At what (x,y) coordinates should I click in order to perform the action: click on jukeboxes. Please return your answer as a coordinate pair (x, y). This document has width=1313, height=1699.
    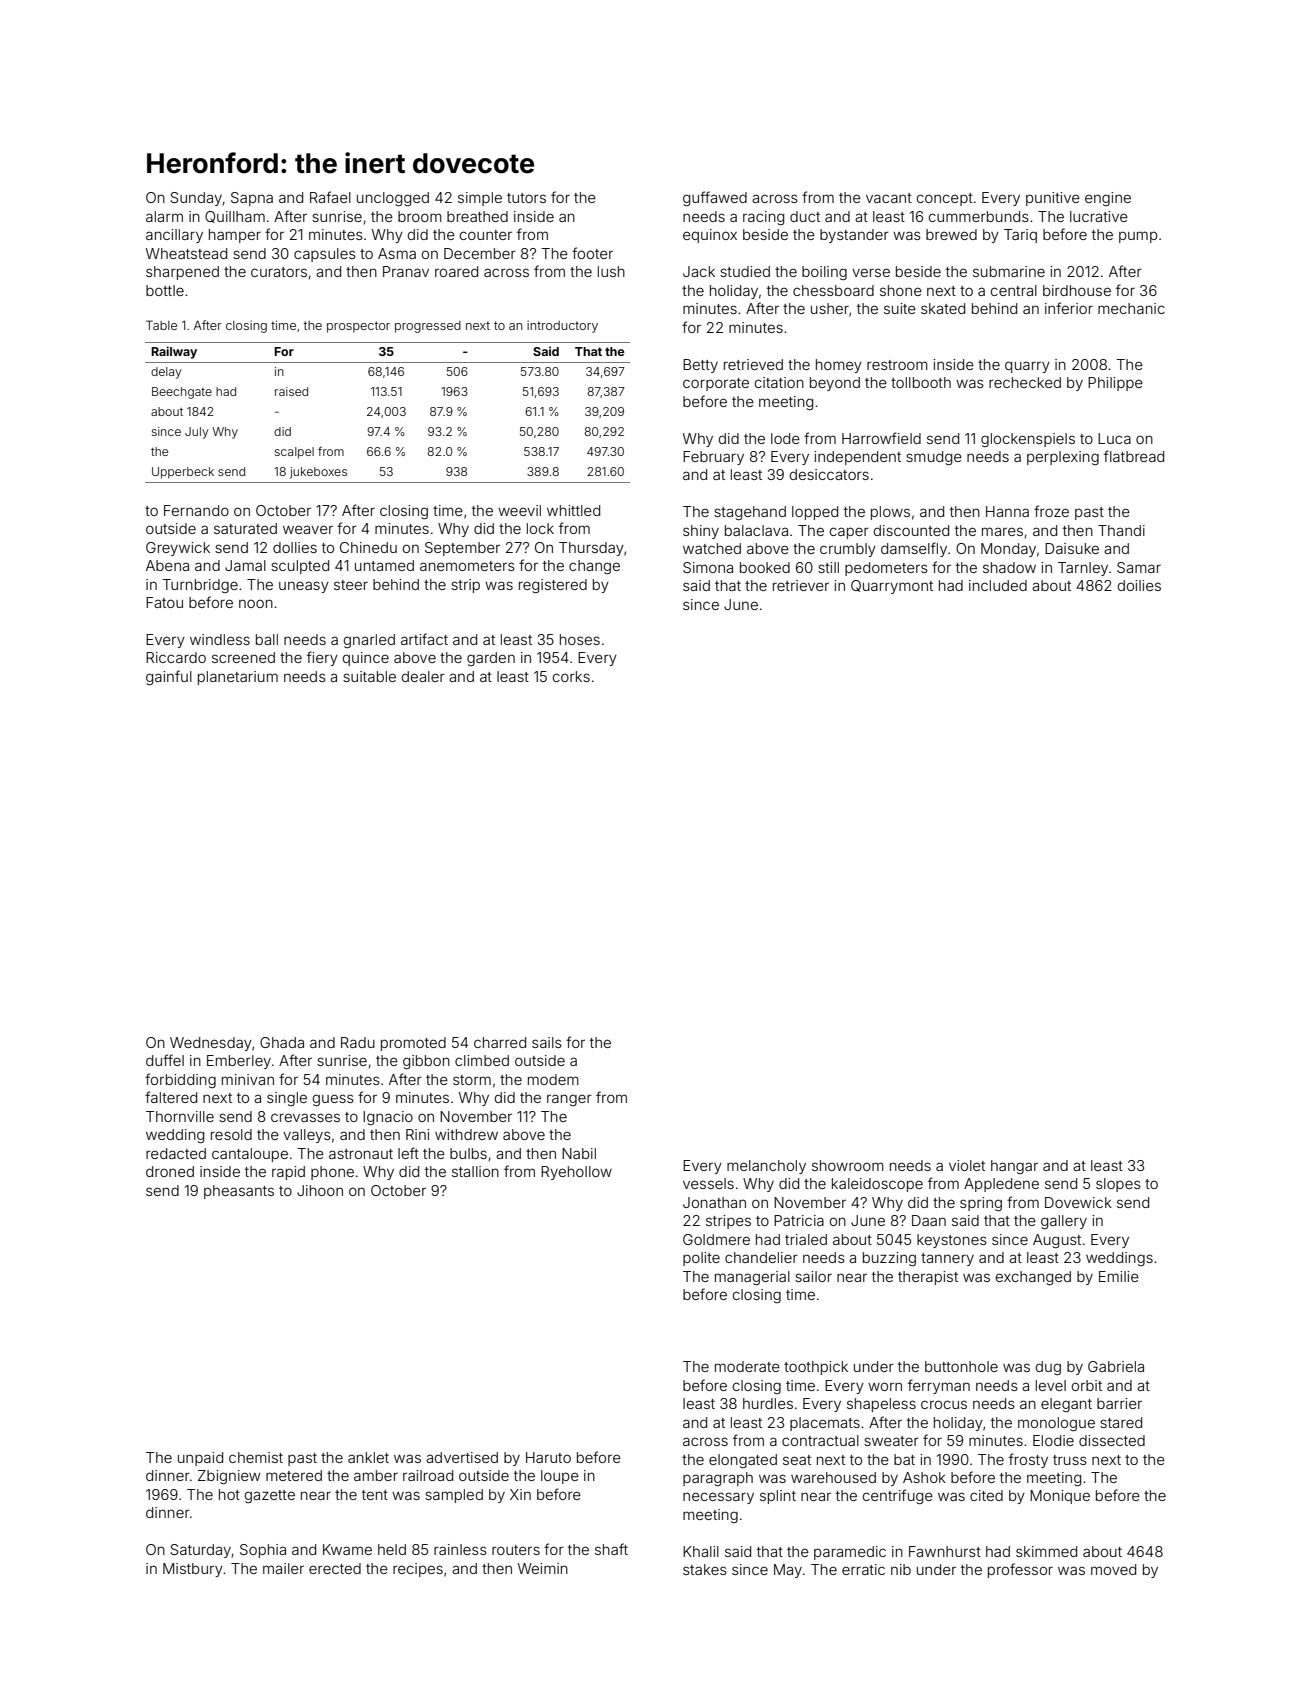
    Looking at the image, I should click on (318, 473).
